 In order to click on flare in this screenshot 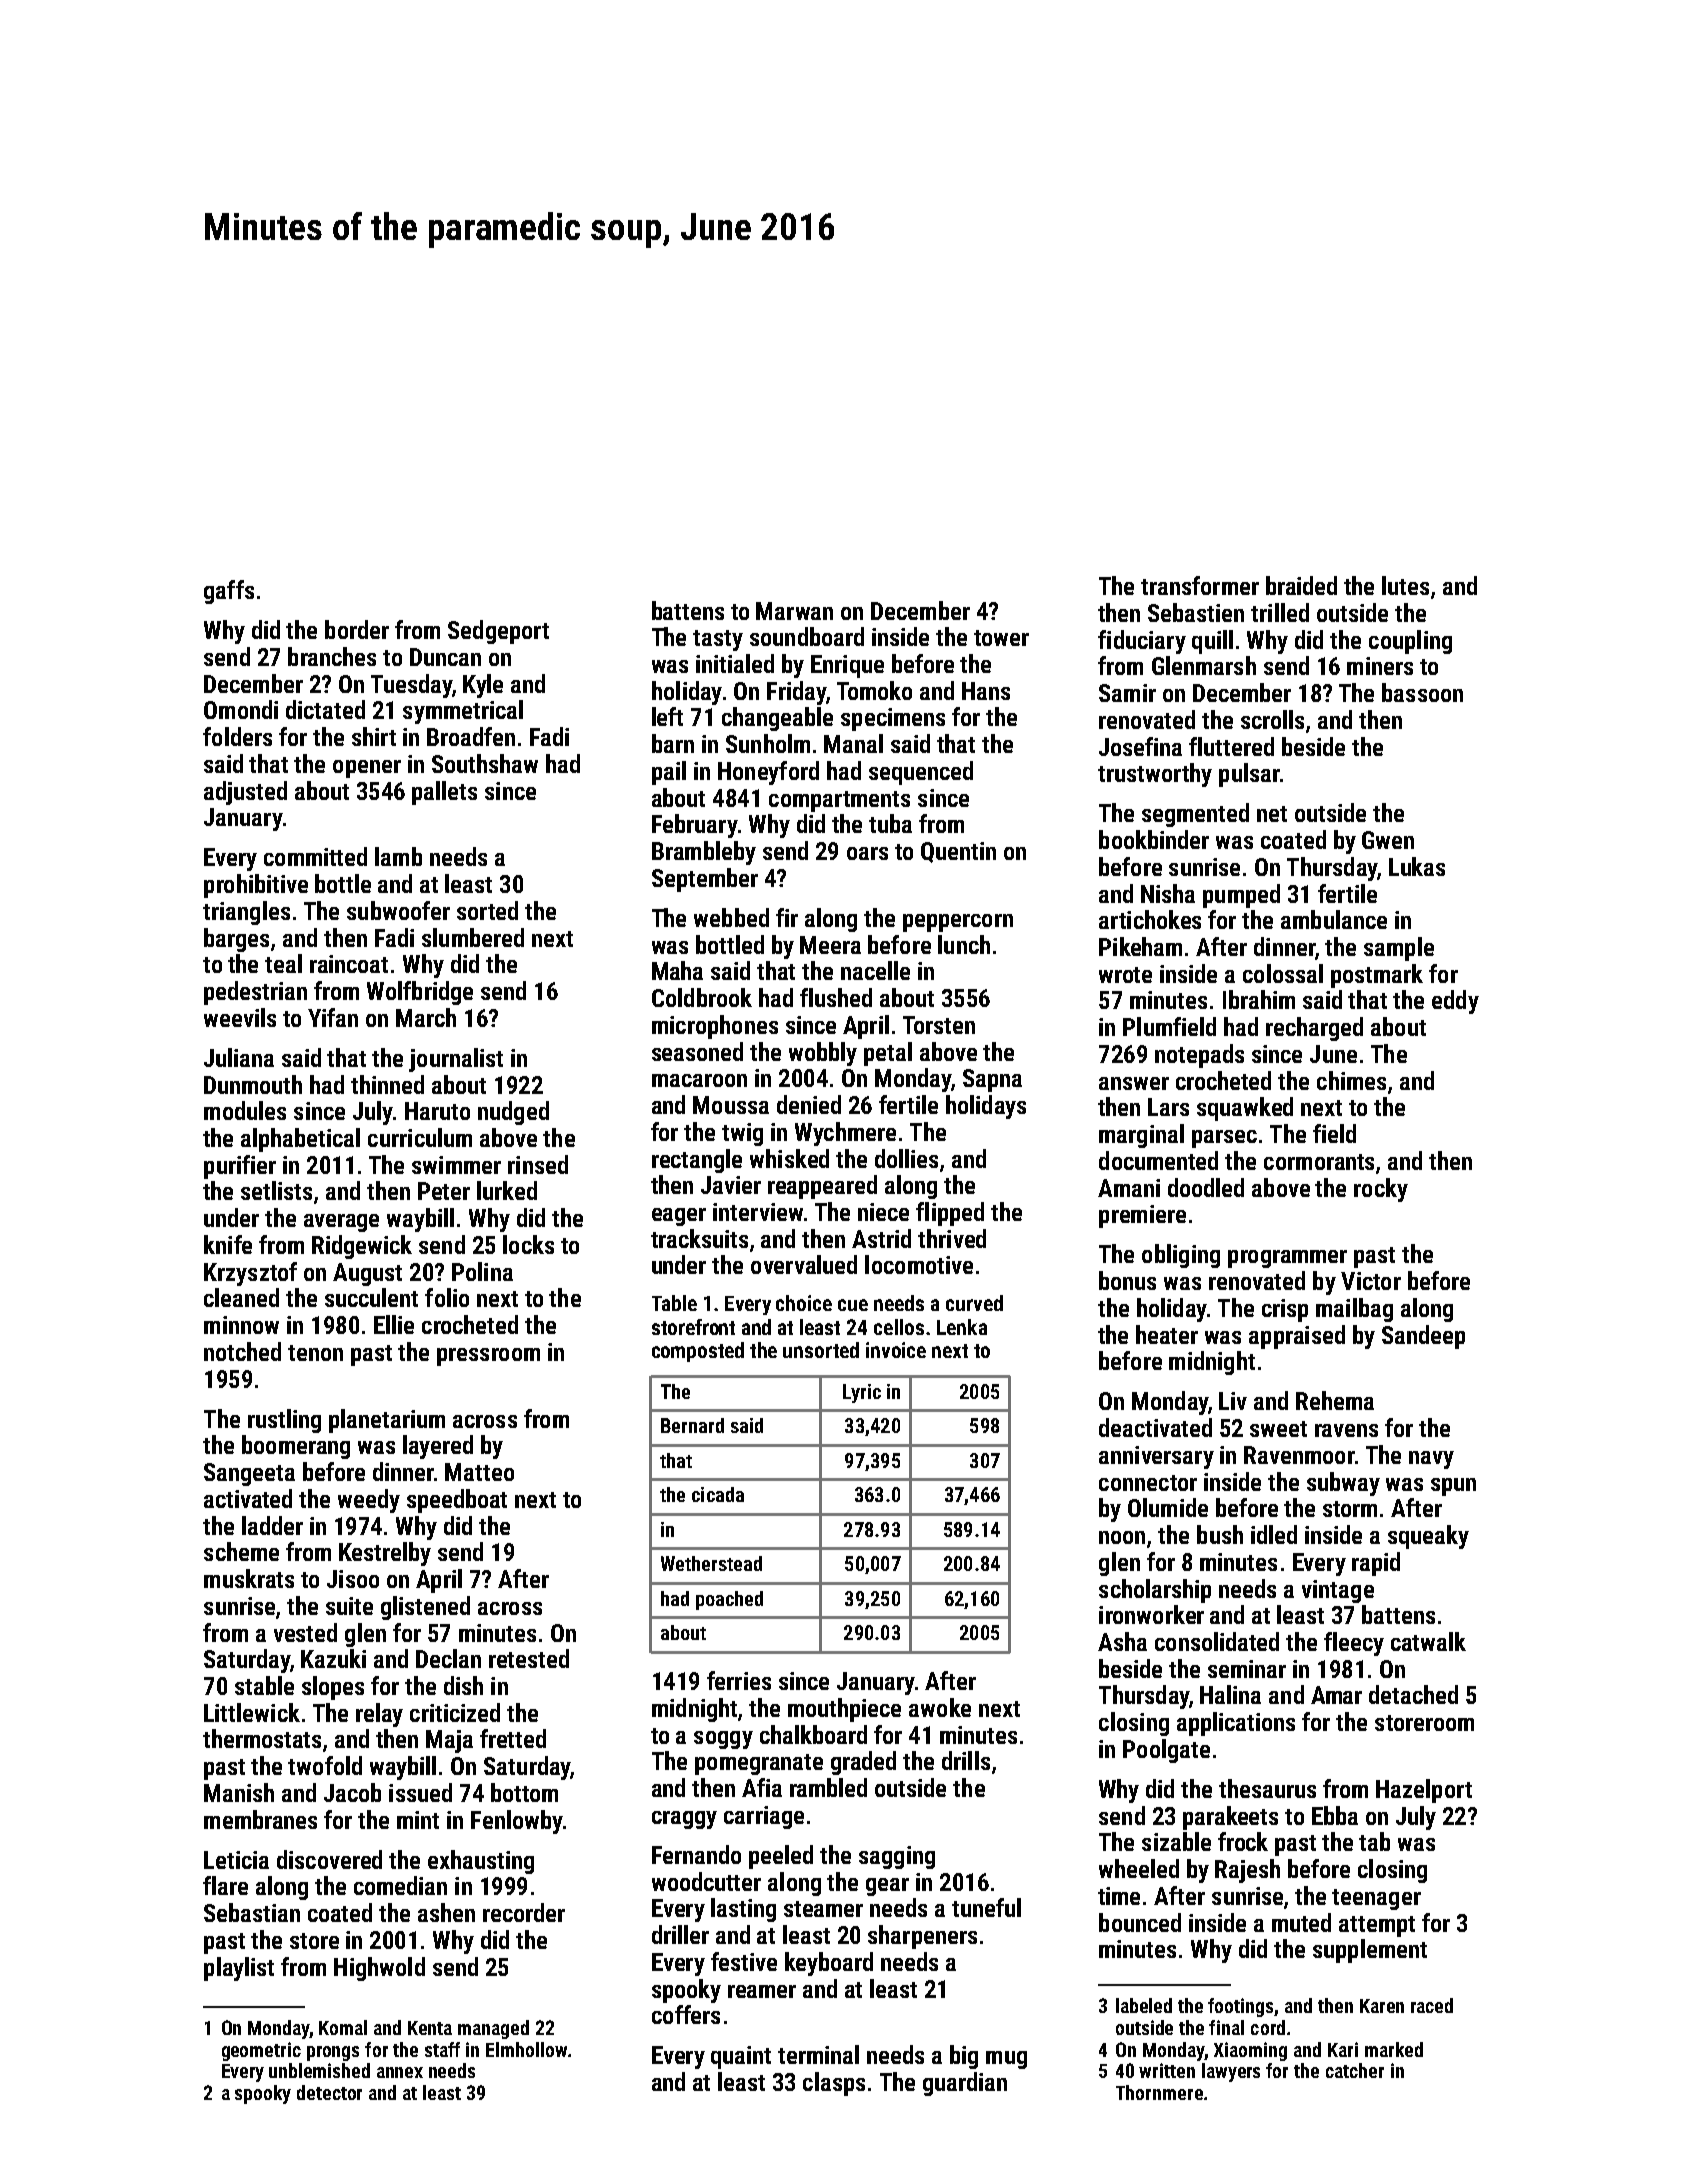, I will do `click(225, 1885)`.
